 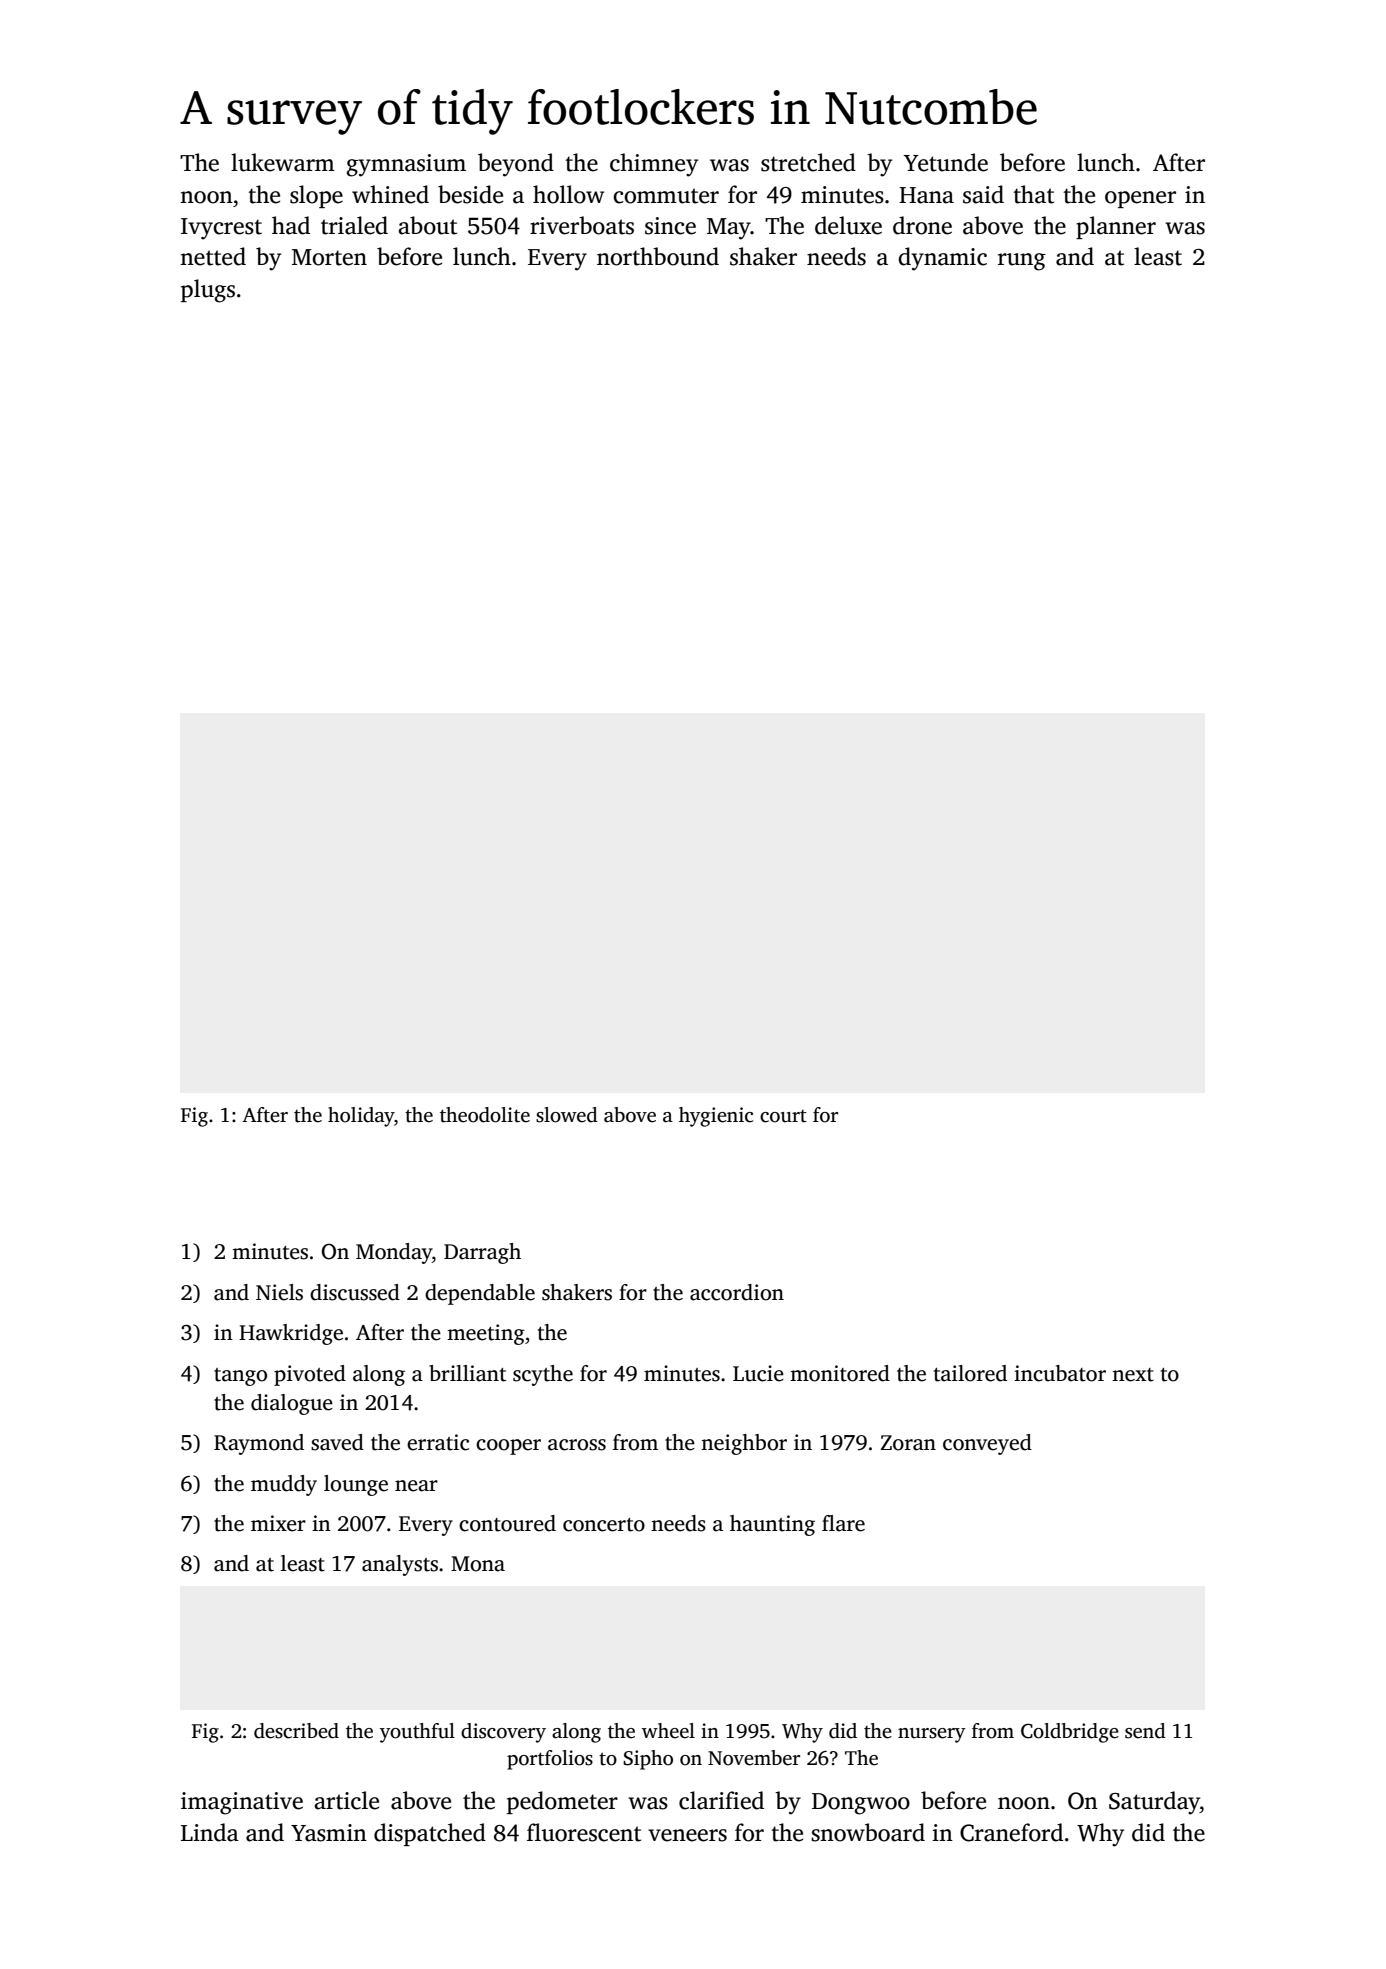 I want to click on nursery, so click(x=932, y=1735).
